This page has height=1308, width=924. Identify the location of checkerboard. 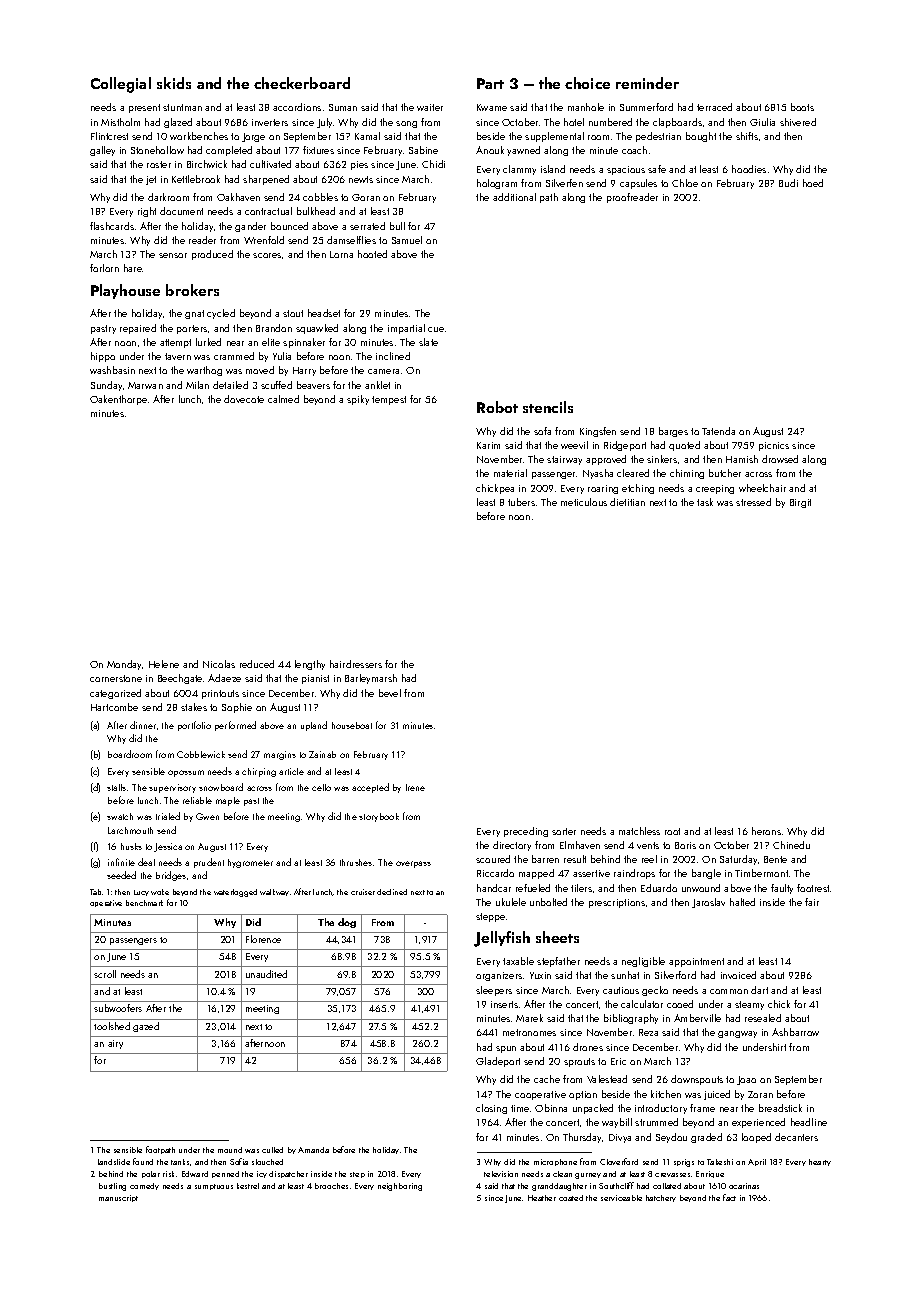
(302, 83).
